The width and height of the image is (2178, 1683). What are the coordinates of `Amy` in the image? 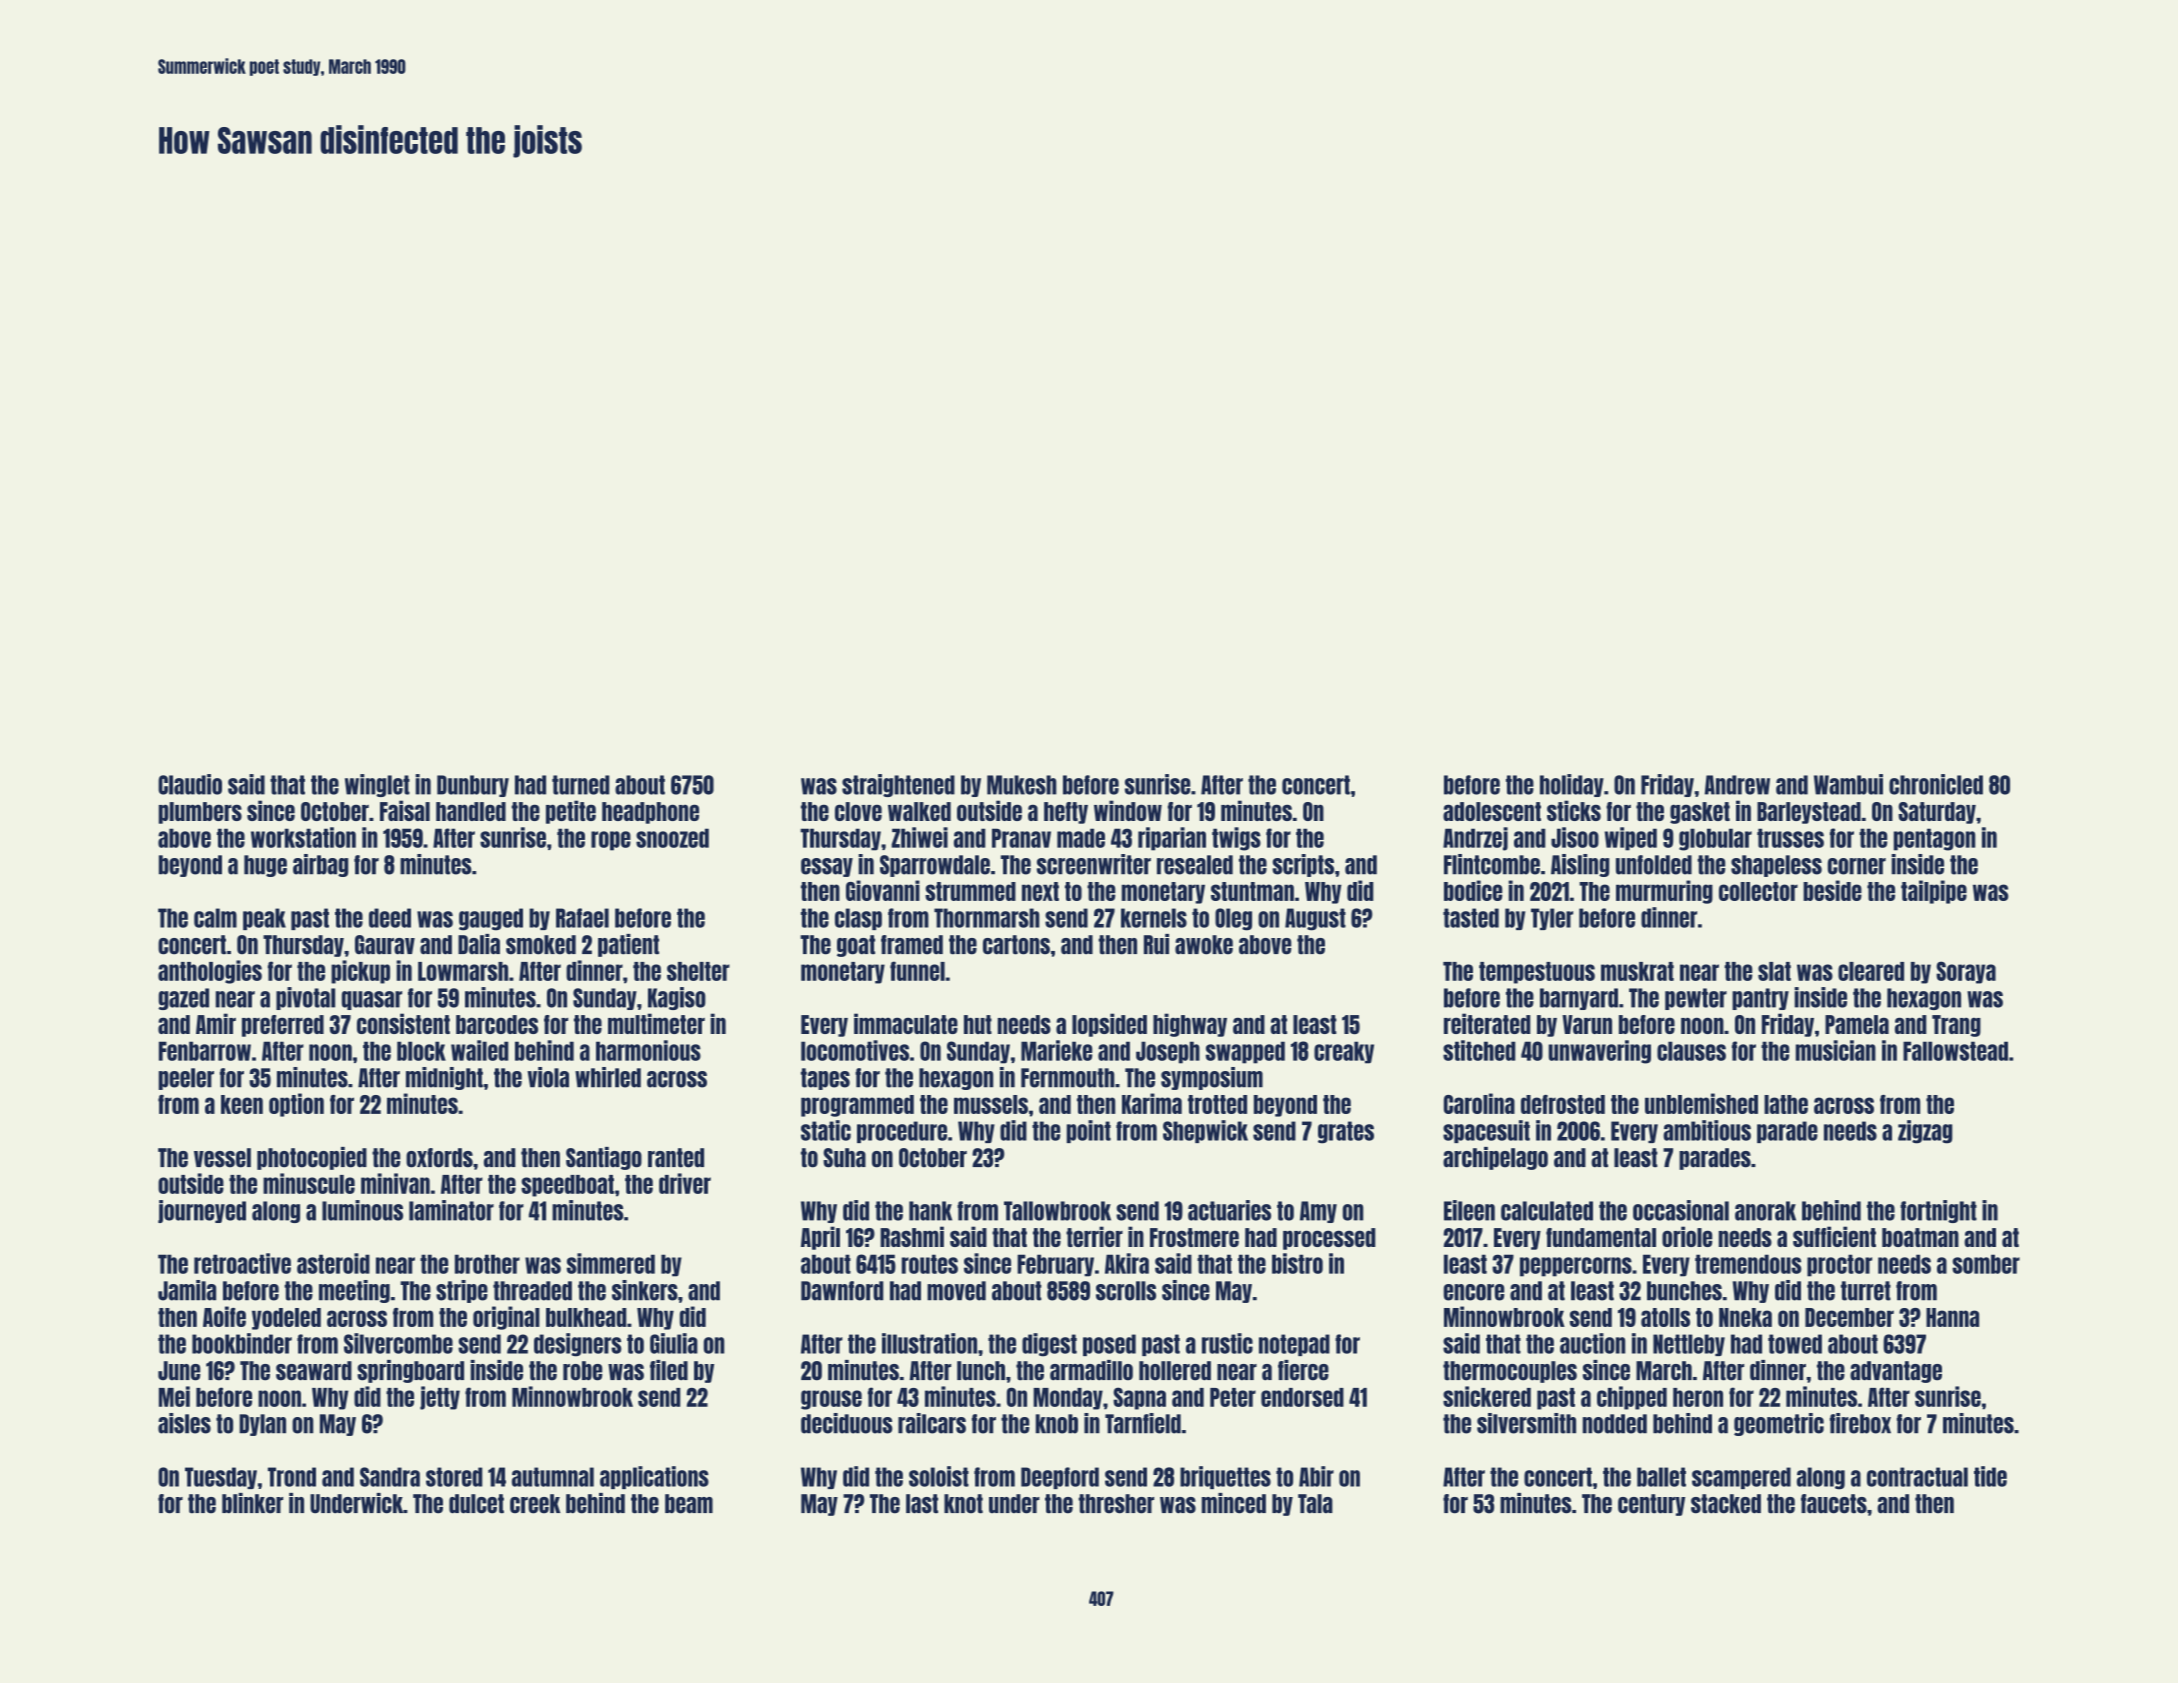 It's located at (1318, 1212).
